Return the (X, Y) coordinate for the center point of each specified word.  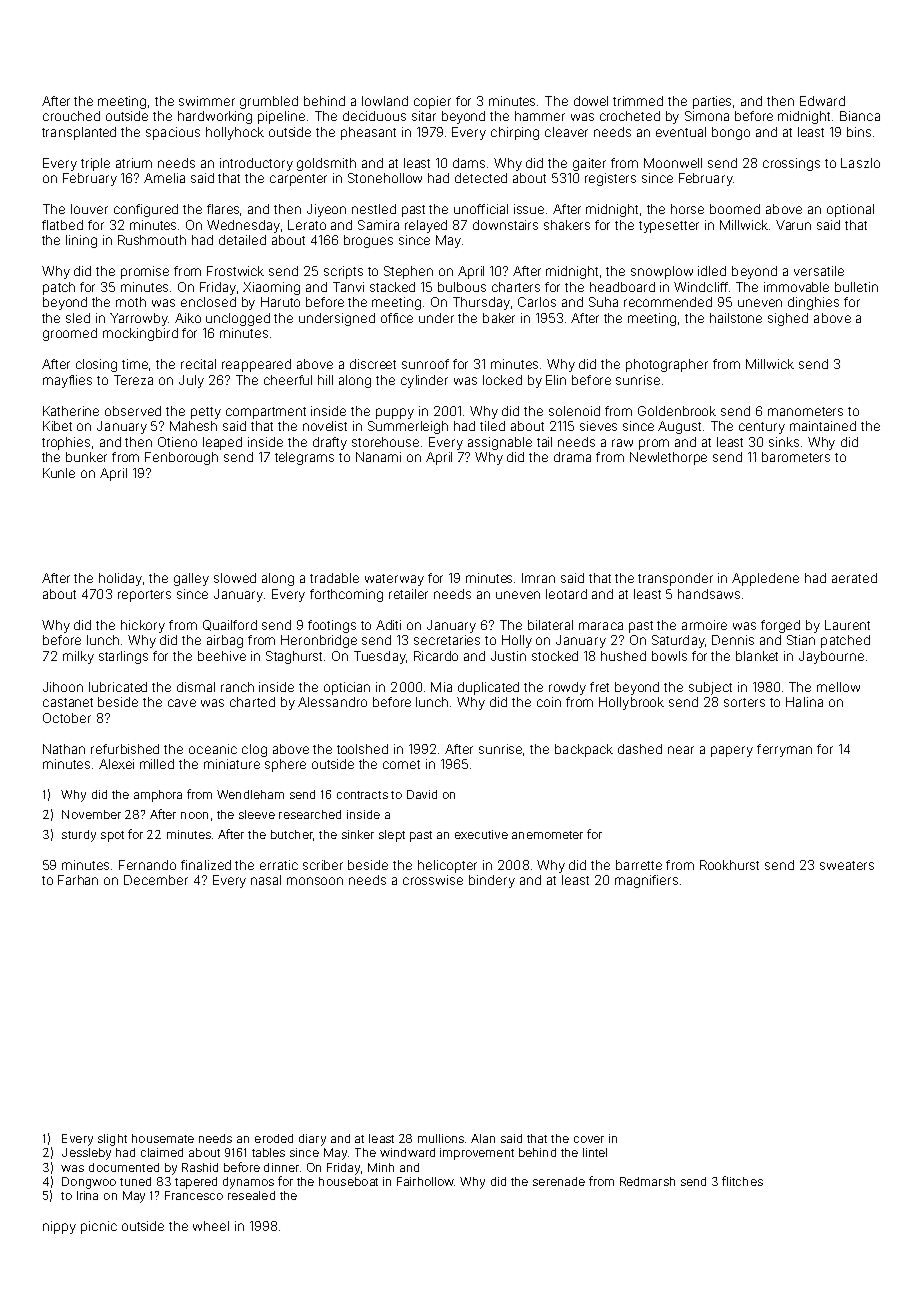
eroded (274, 1138)
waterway (394, 580)
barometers (796, 457)
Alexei (116, 764)
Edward (822, 101)
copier (432, 102)
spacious (173, 133)
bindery (492, 881)
